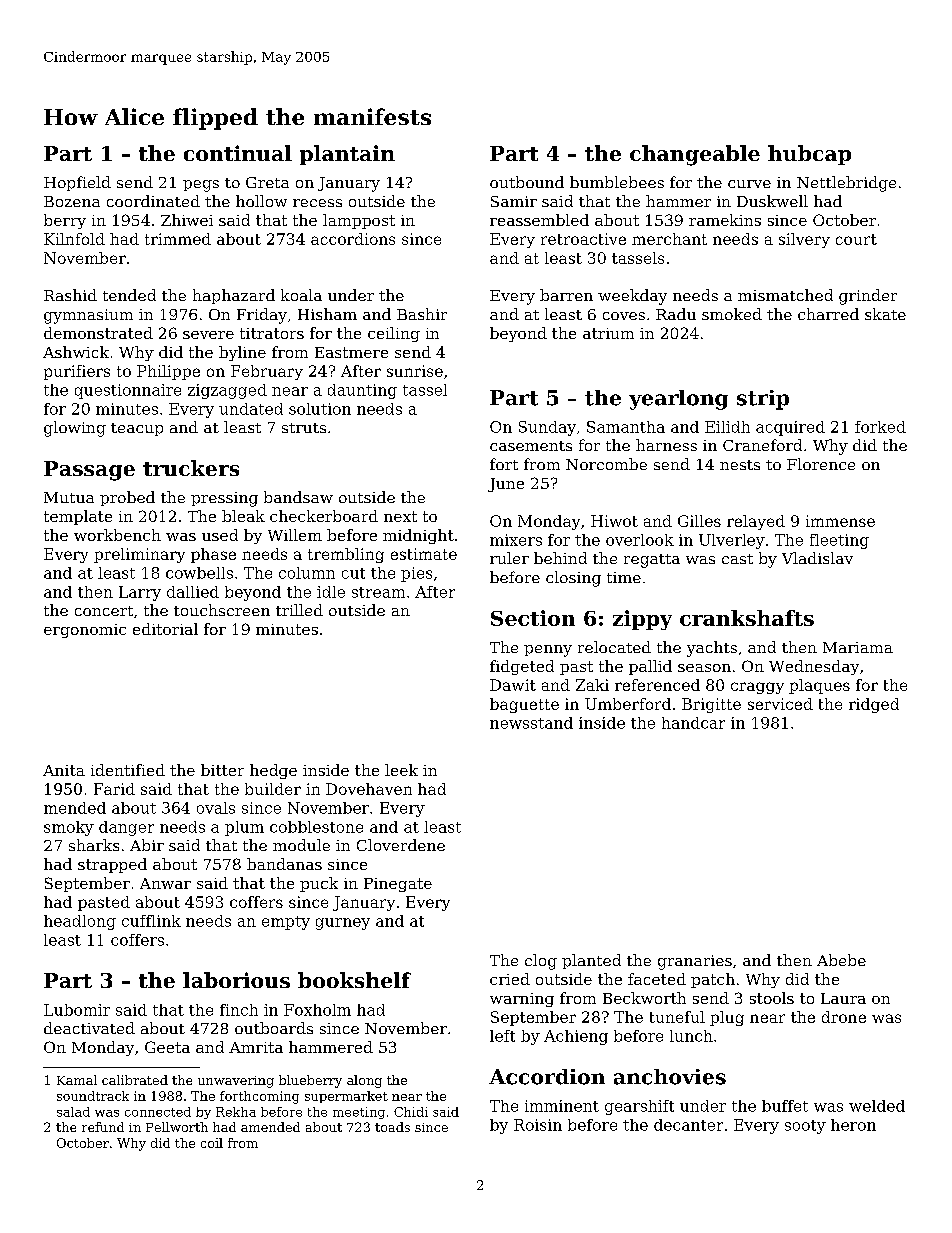 The height and width of the screenshot is (1233, 952). I want to click on haphazard, so click(234, 296).
